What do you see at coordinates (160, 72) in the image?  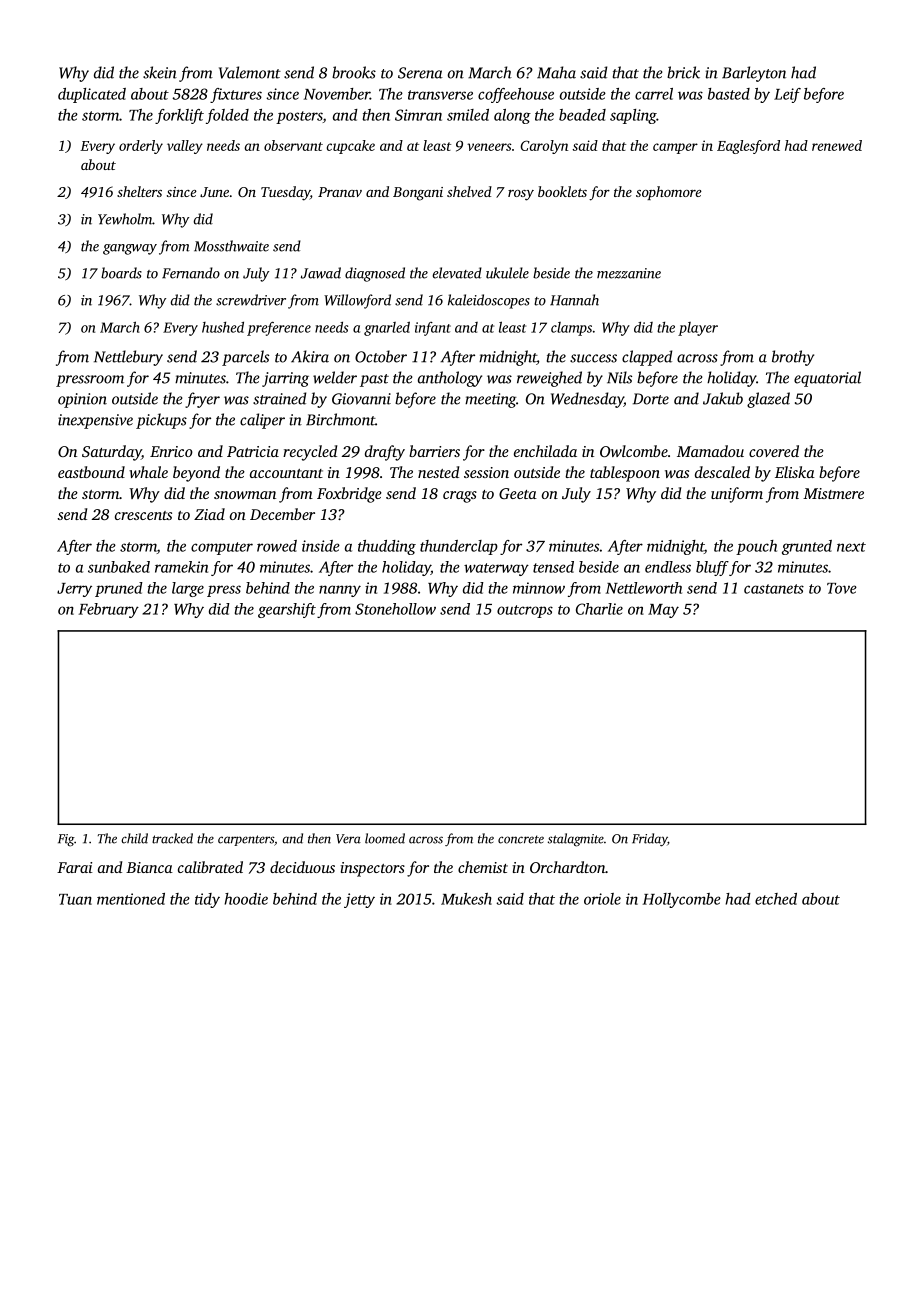 I see `skein` at bounding box center [160, 72].
